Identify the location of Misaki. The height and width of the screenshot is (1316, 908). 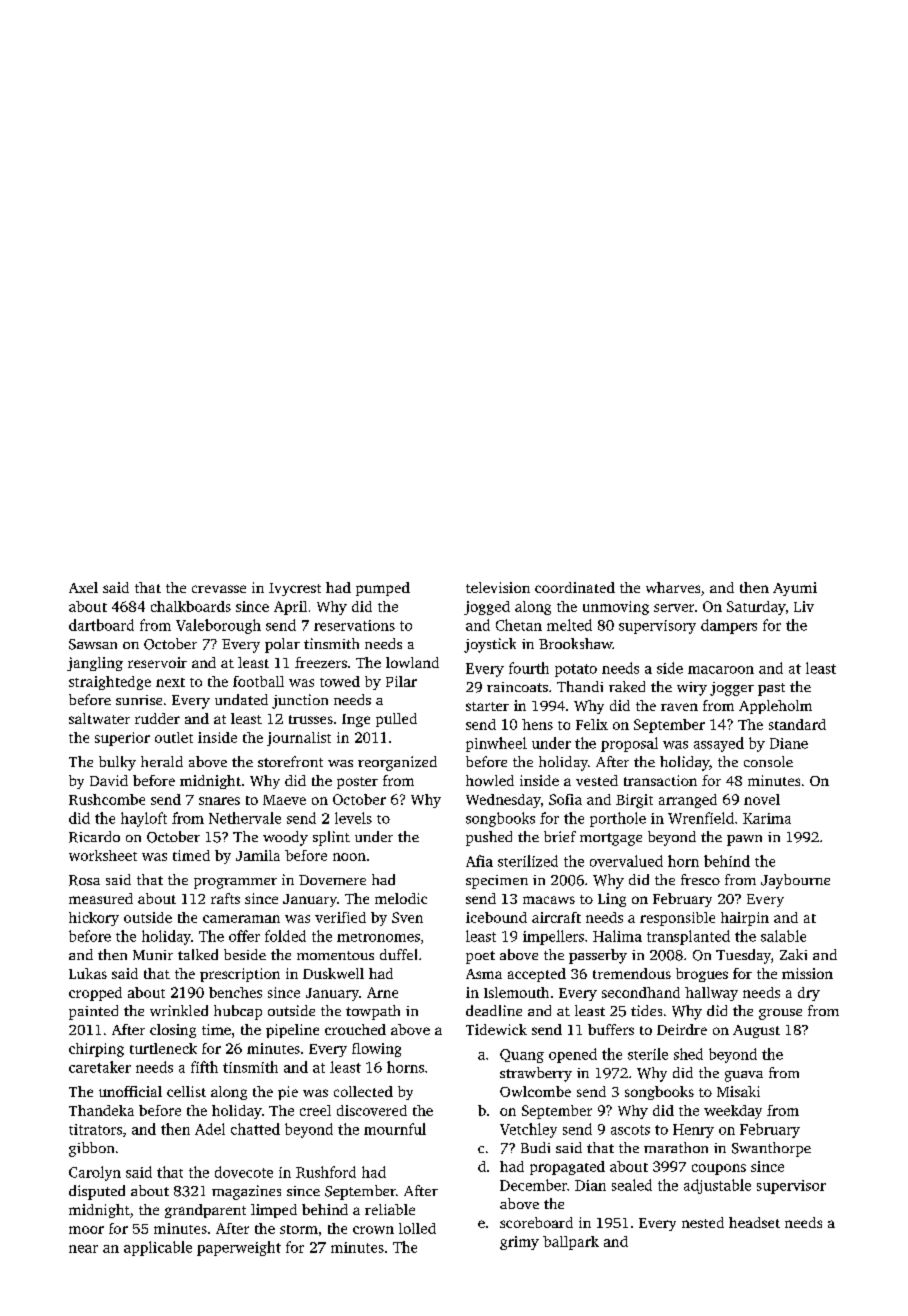
(738, 1091).
